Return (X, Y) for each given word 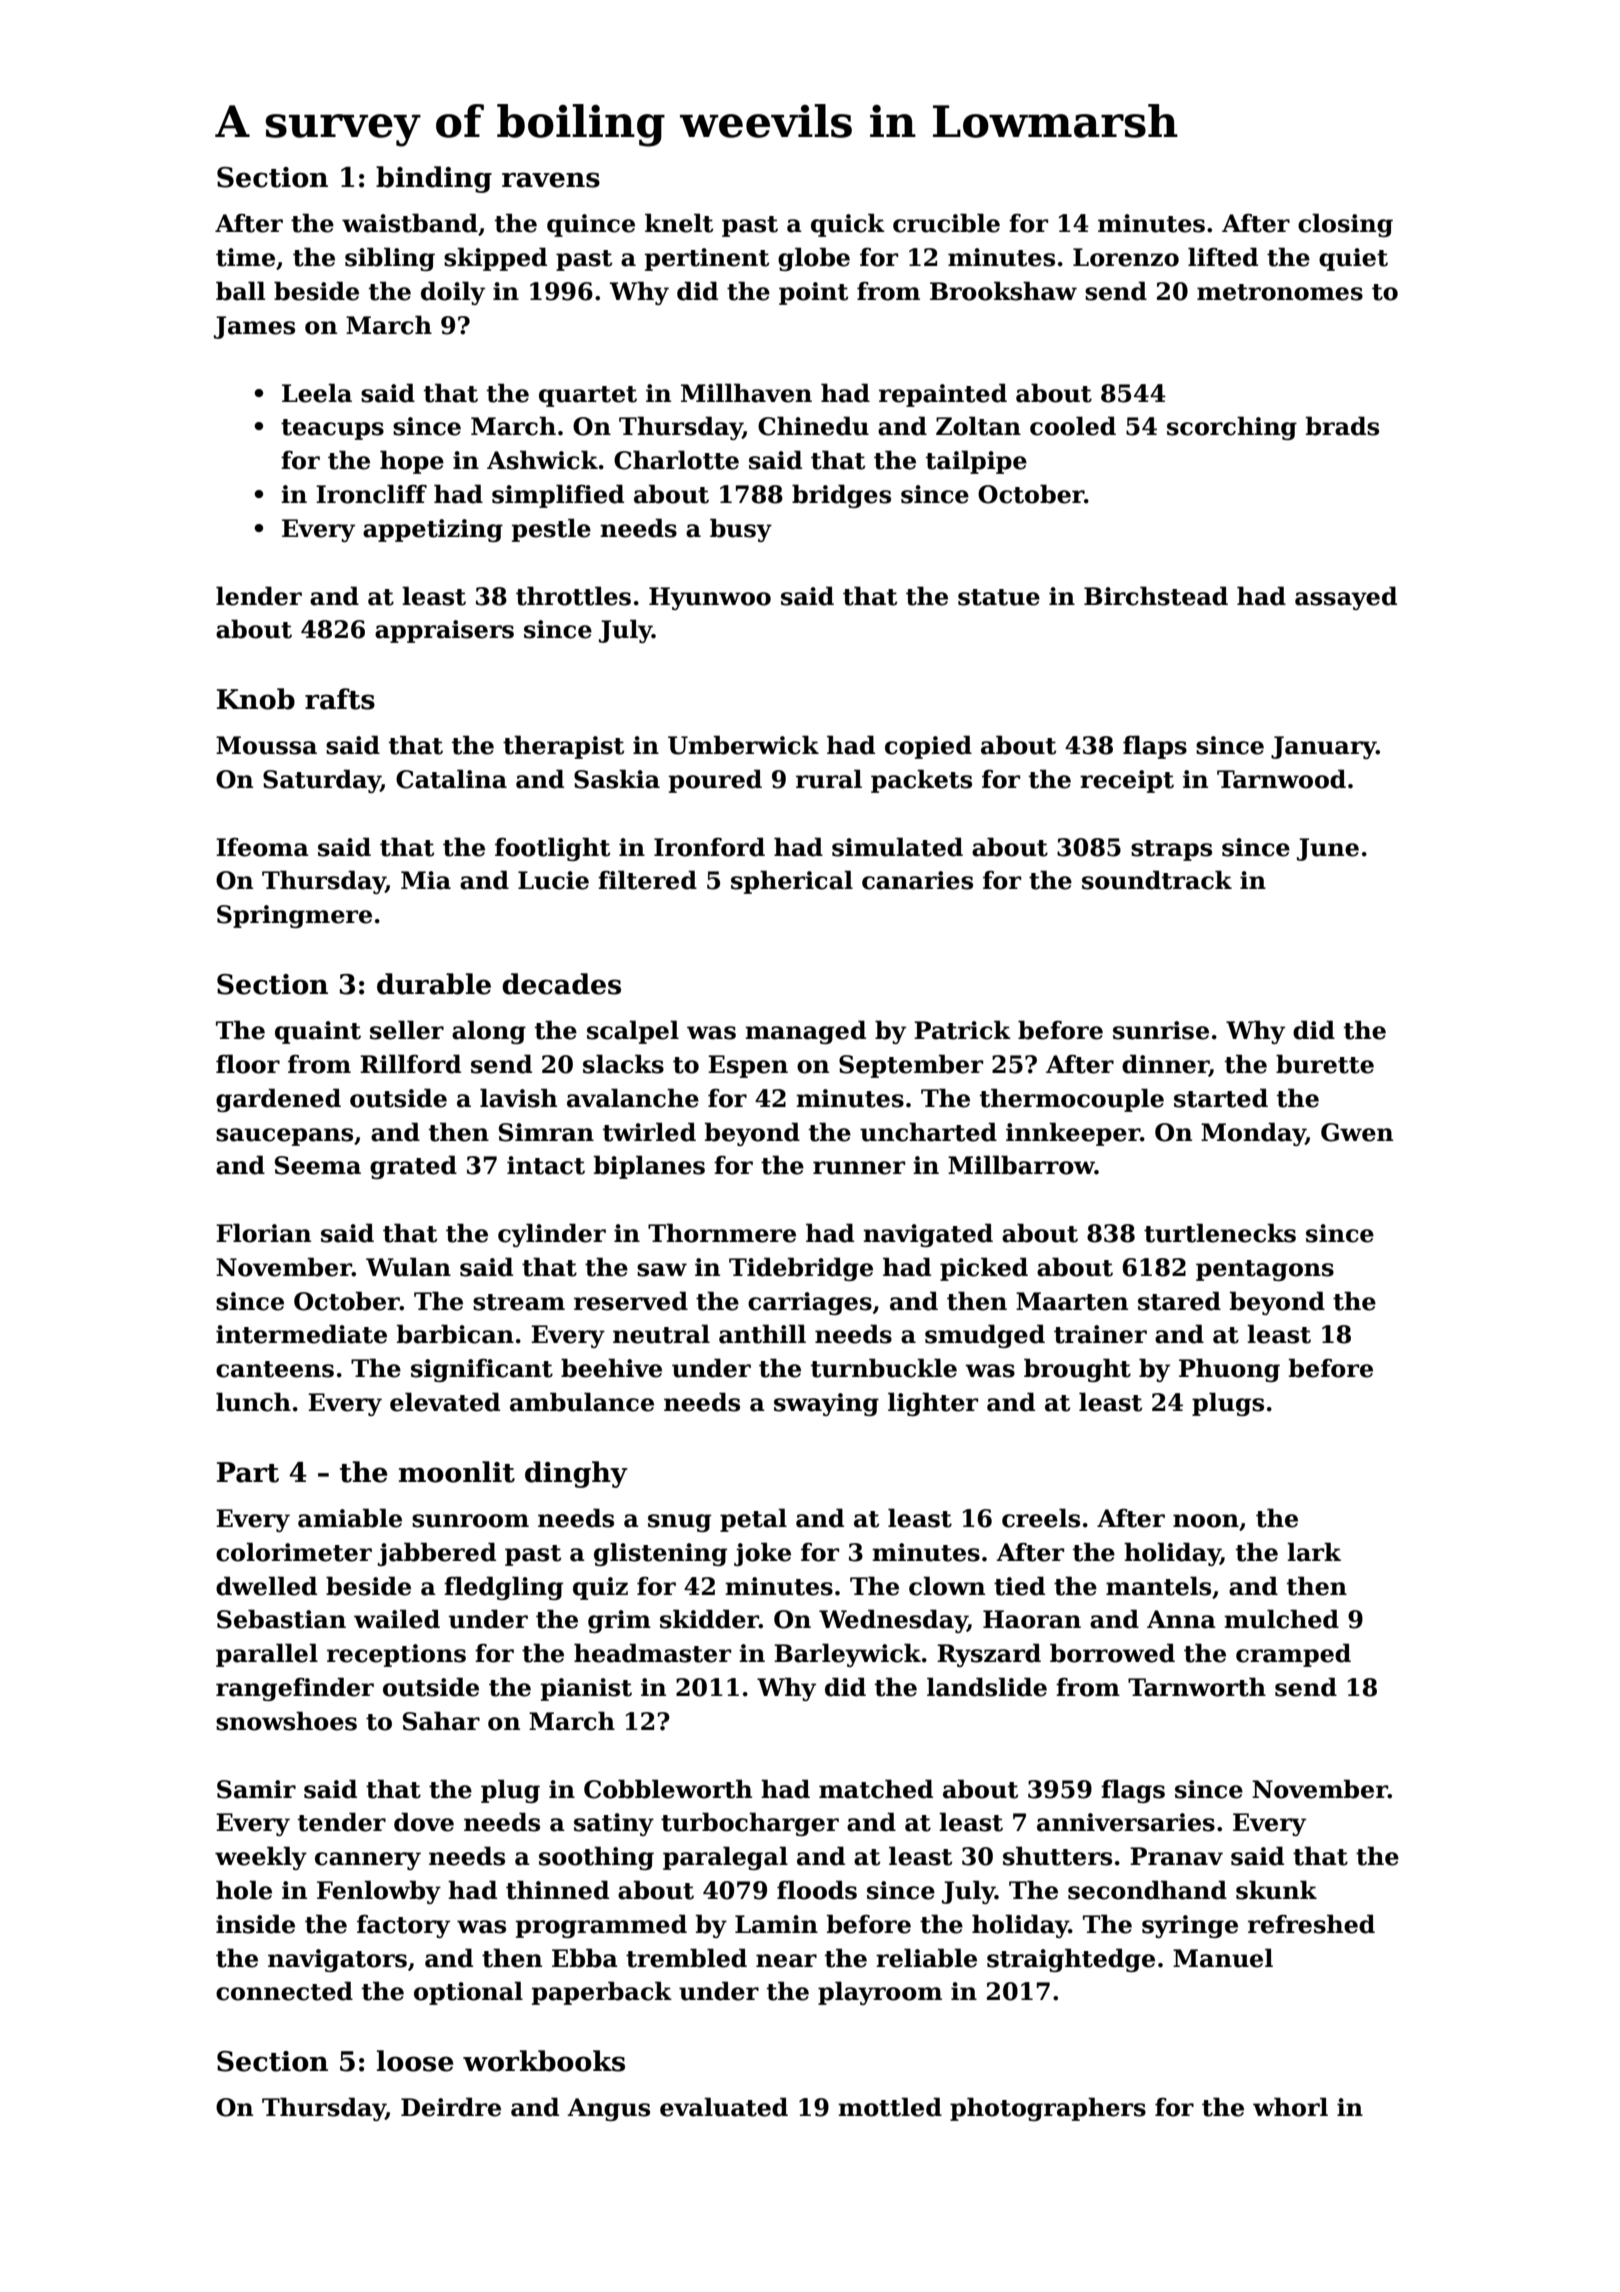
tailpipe (976, 462)
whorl (1290, 2107)
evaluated (724, 2107)
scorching (1232, 428)
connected (284, 1991)
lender (259, 596)
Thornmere (722, 1233)
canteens (275, 1369)
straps (1171, 850)
